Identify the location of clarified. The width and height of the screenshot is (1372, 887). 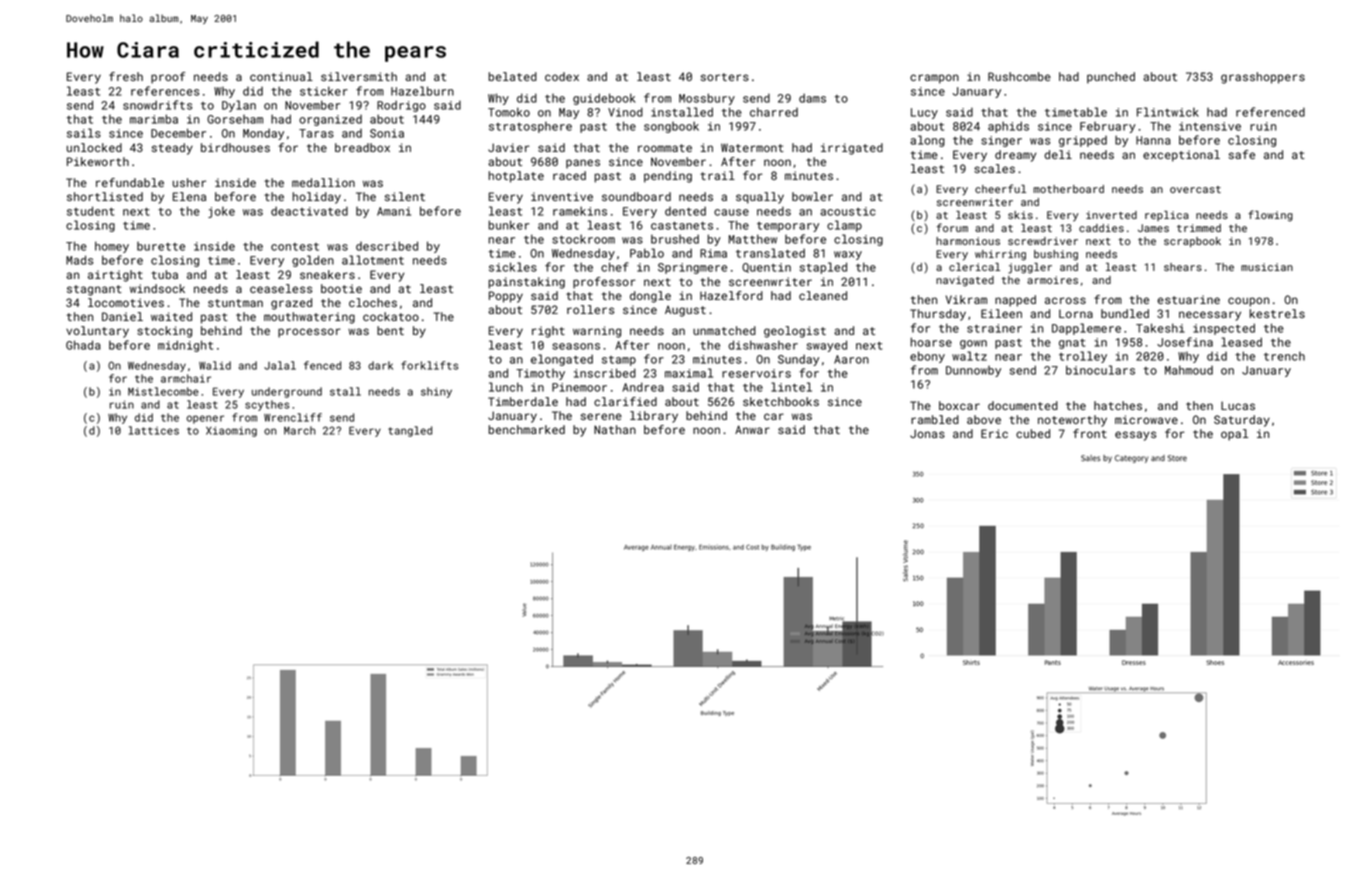
(625, 401).
